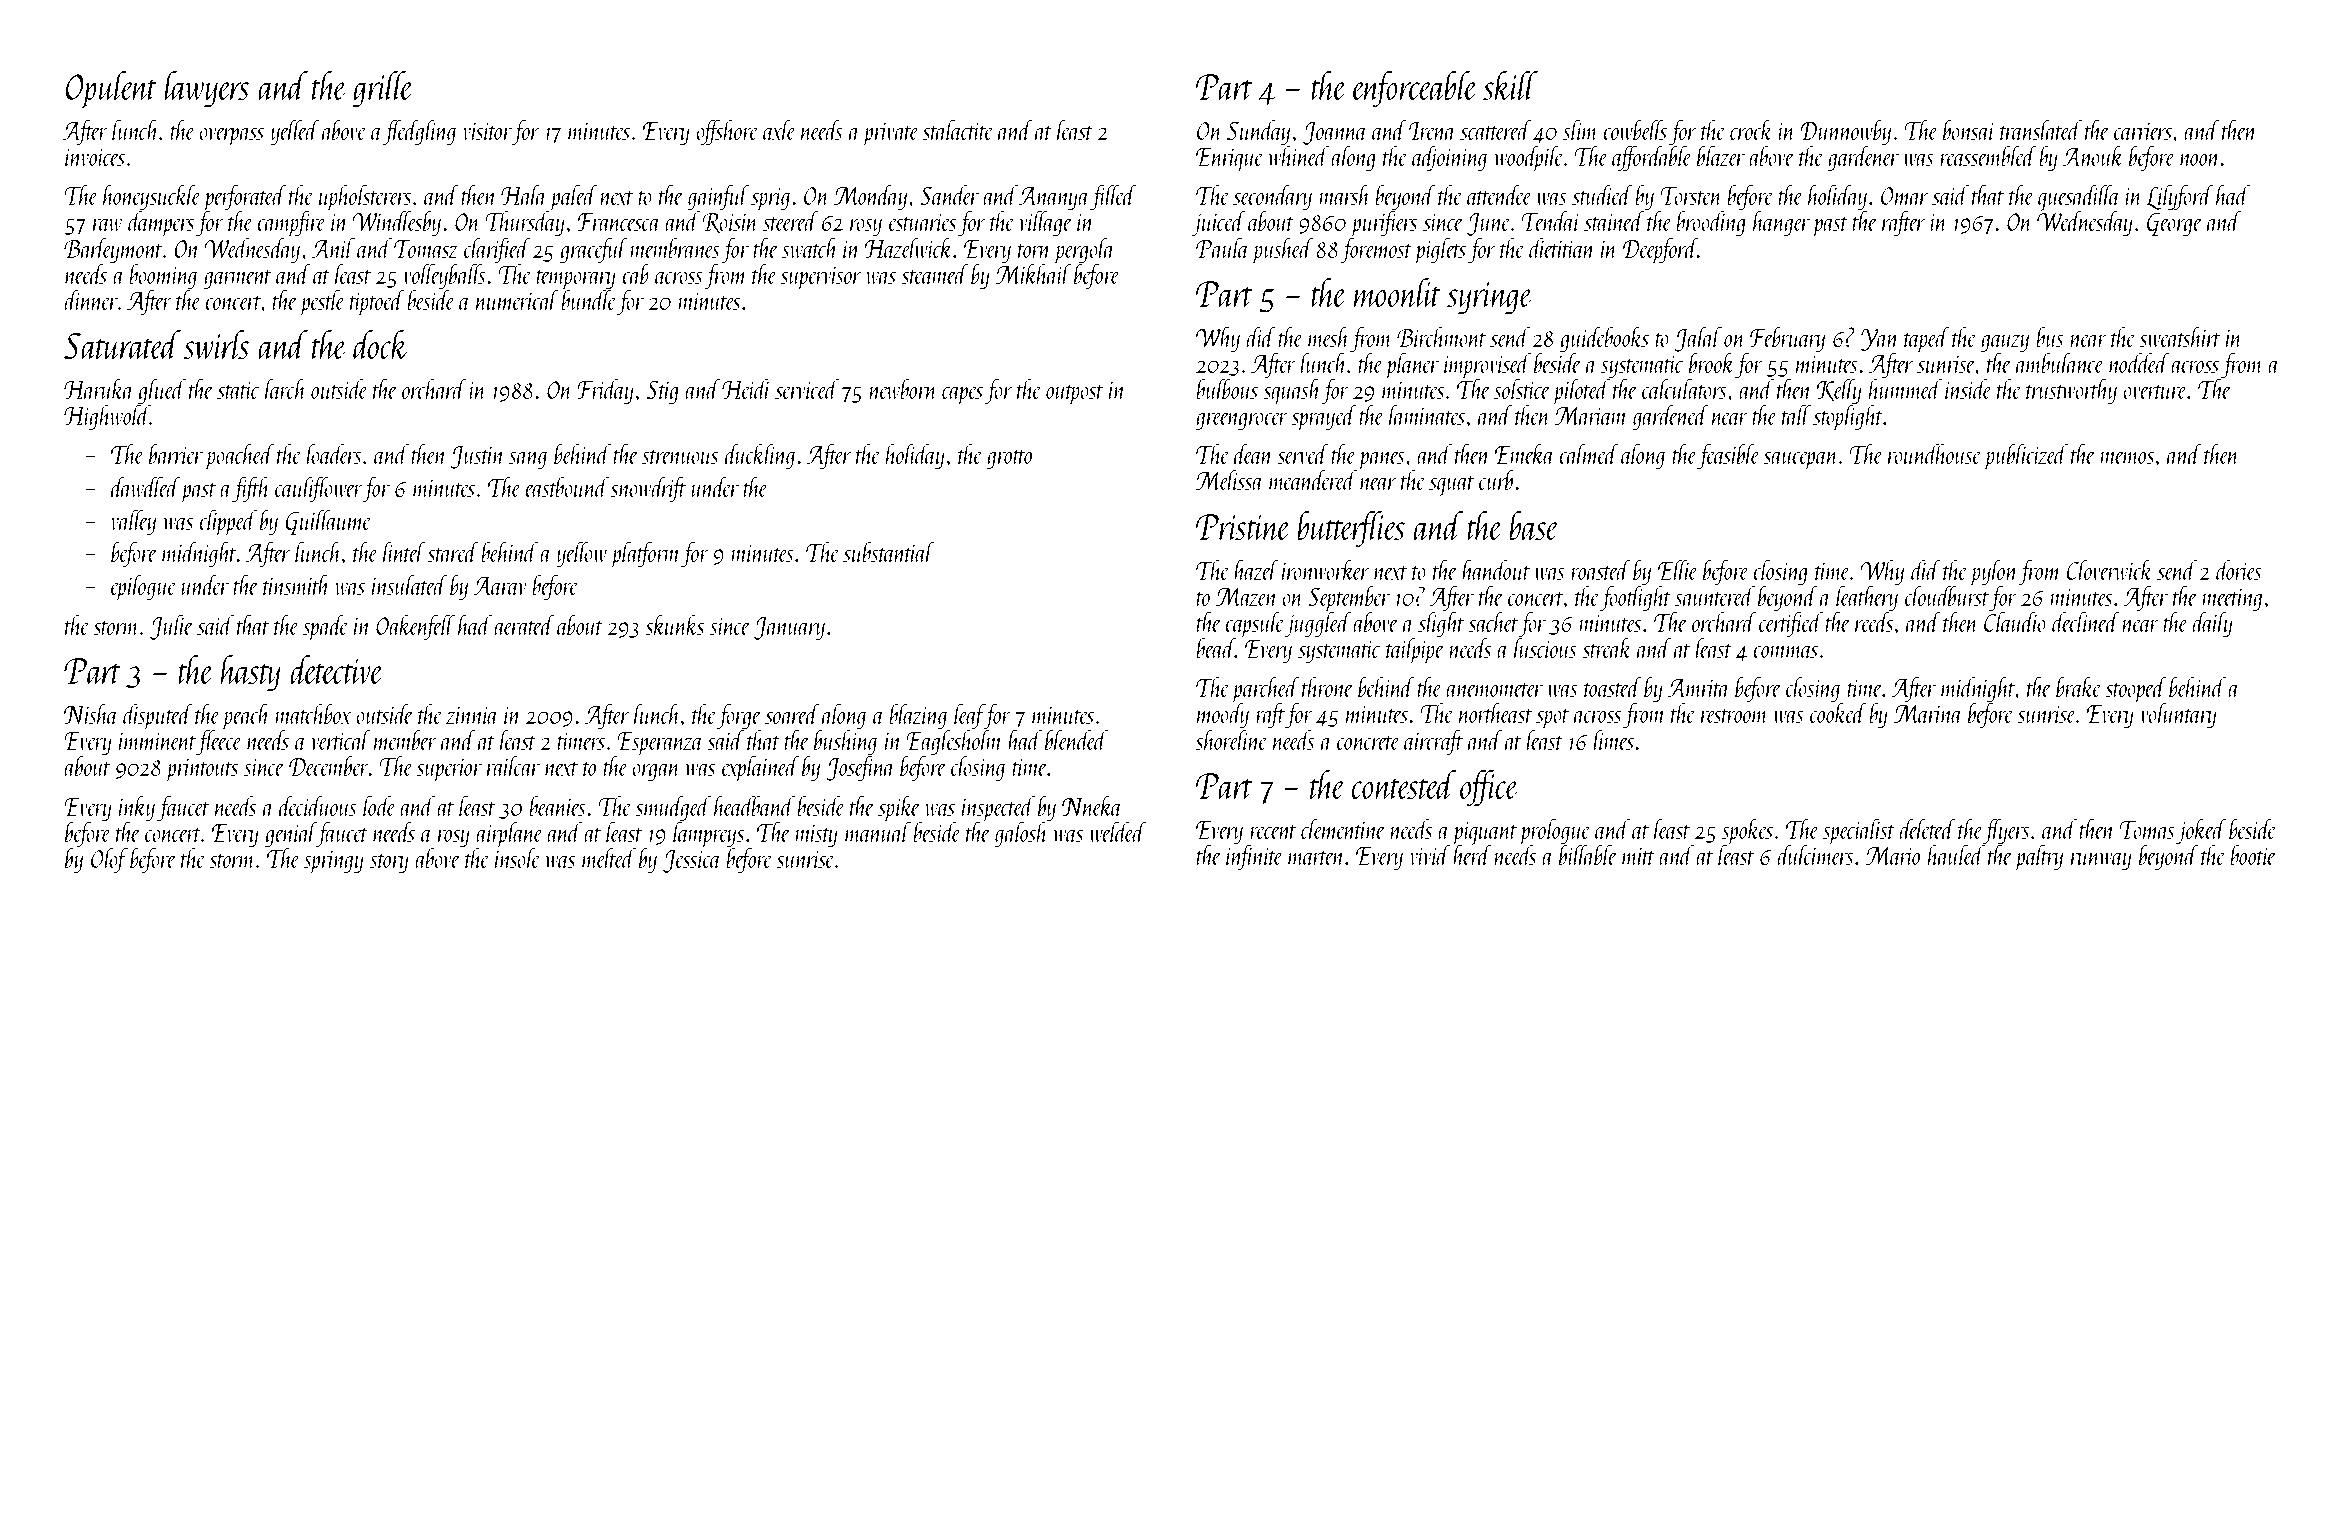 The height and width of the image is (1519, 2347). I want to click on George, so click(2174, 224).
